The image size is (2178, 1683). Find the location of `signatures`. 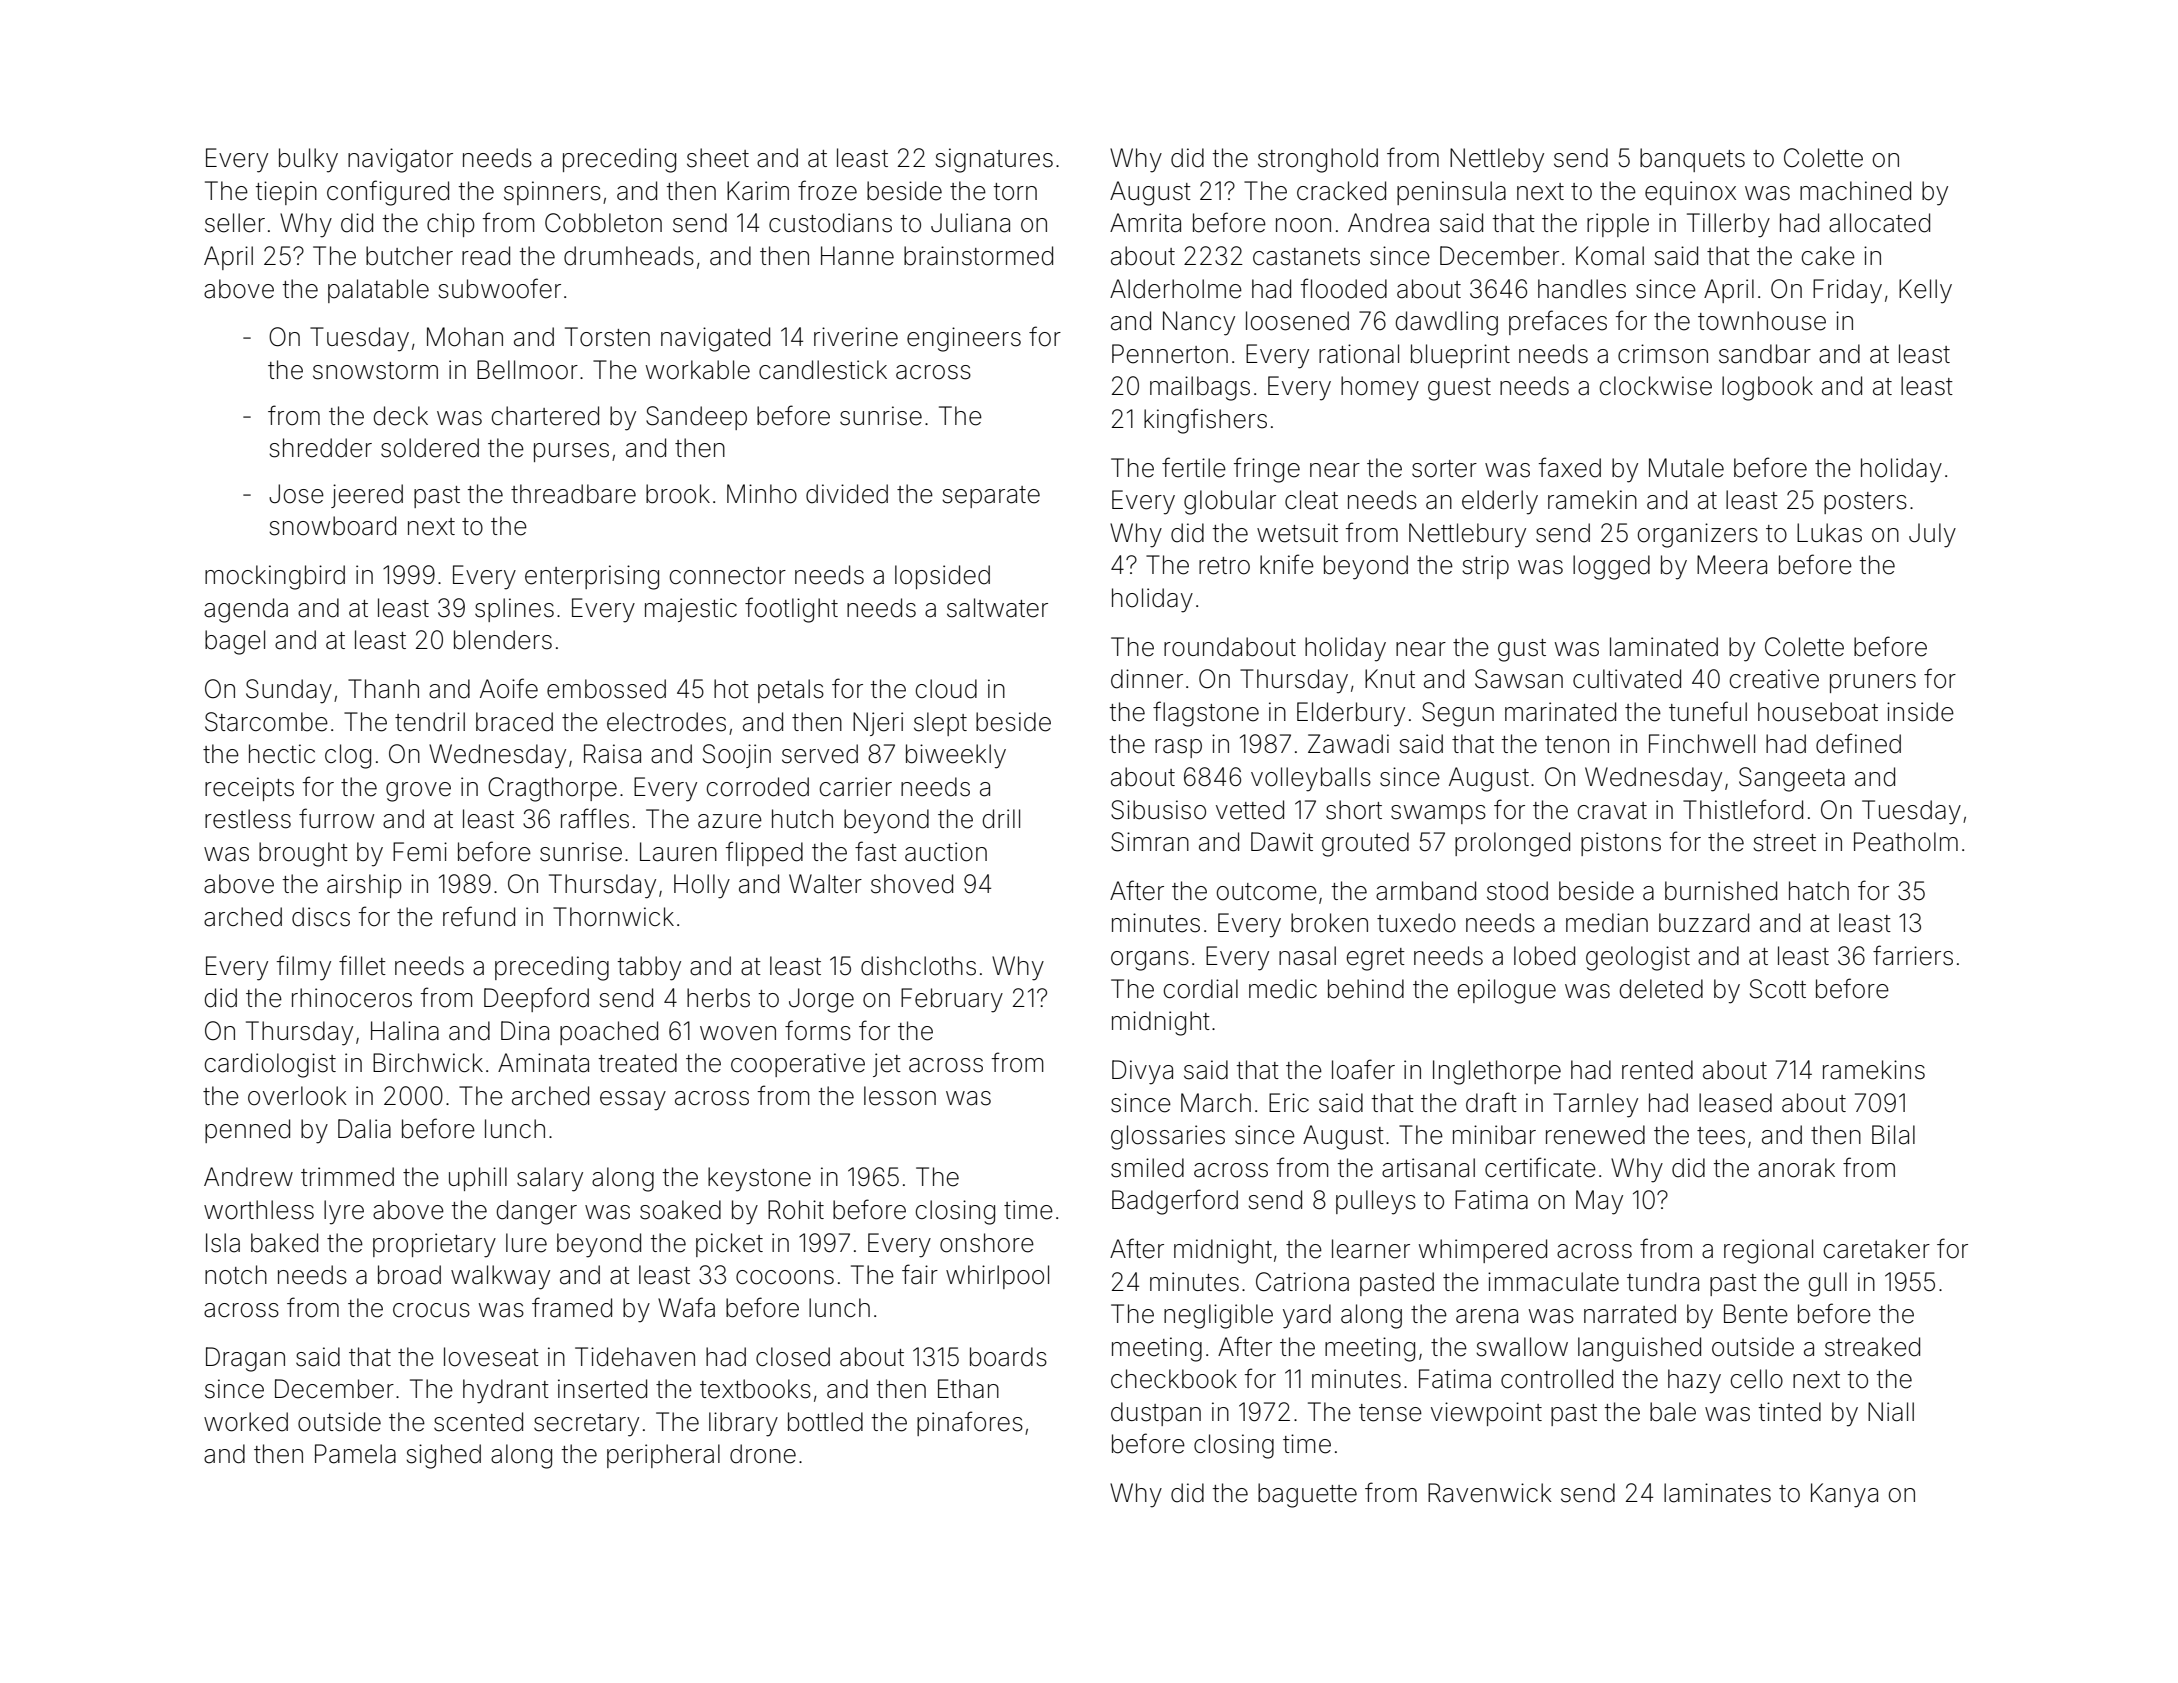

signatures is located at coordinates (994, 160).
